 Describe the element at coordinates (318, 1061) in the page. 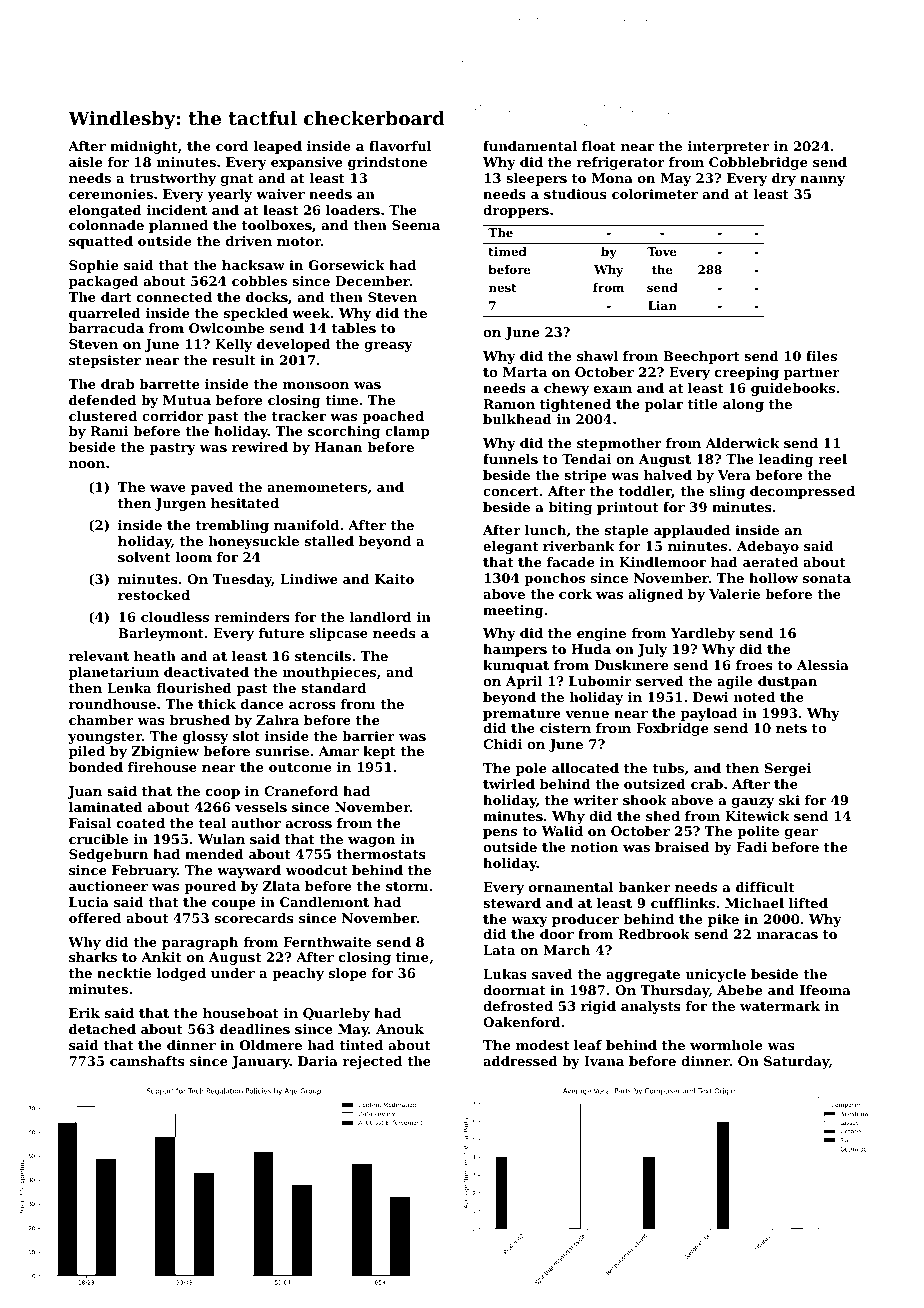

I see `Daria` at that location.
